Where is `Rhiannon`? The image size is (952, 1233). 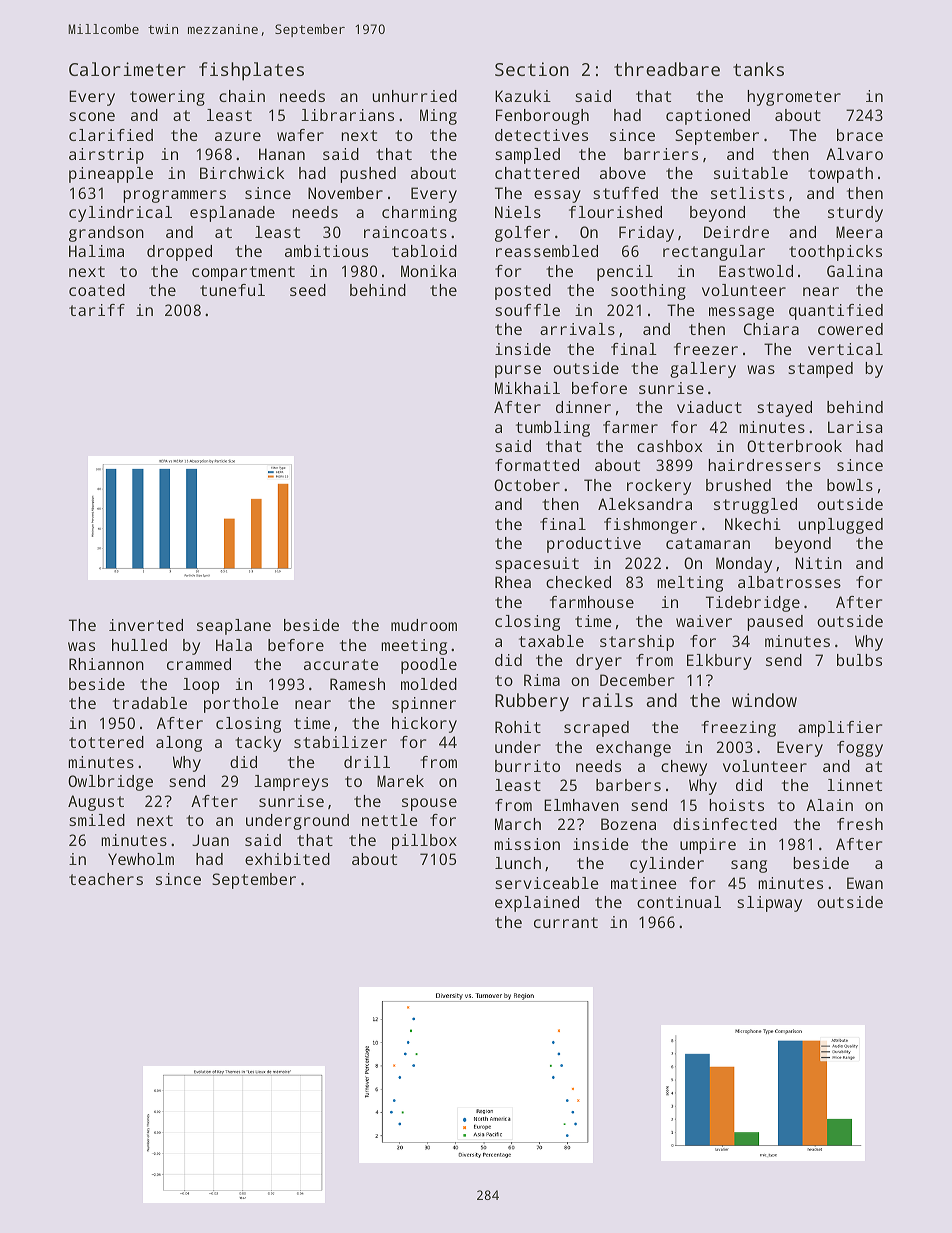
Rhiannon is located at coordinates (106, 664).
